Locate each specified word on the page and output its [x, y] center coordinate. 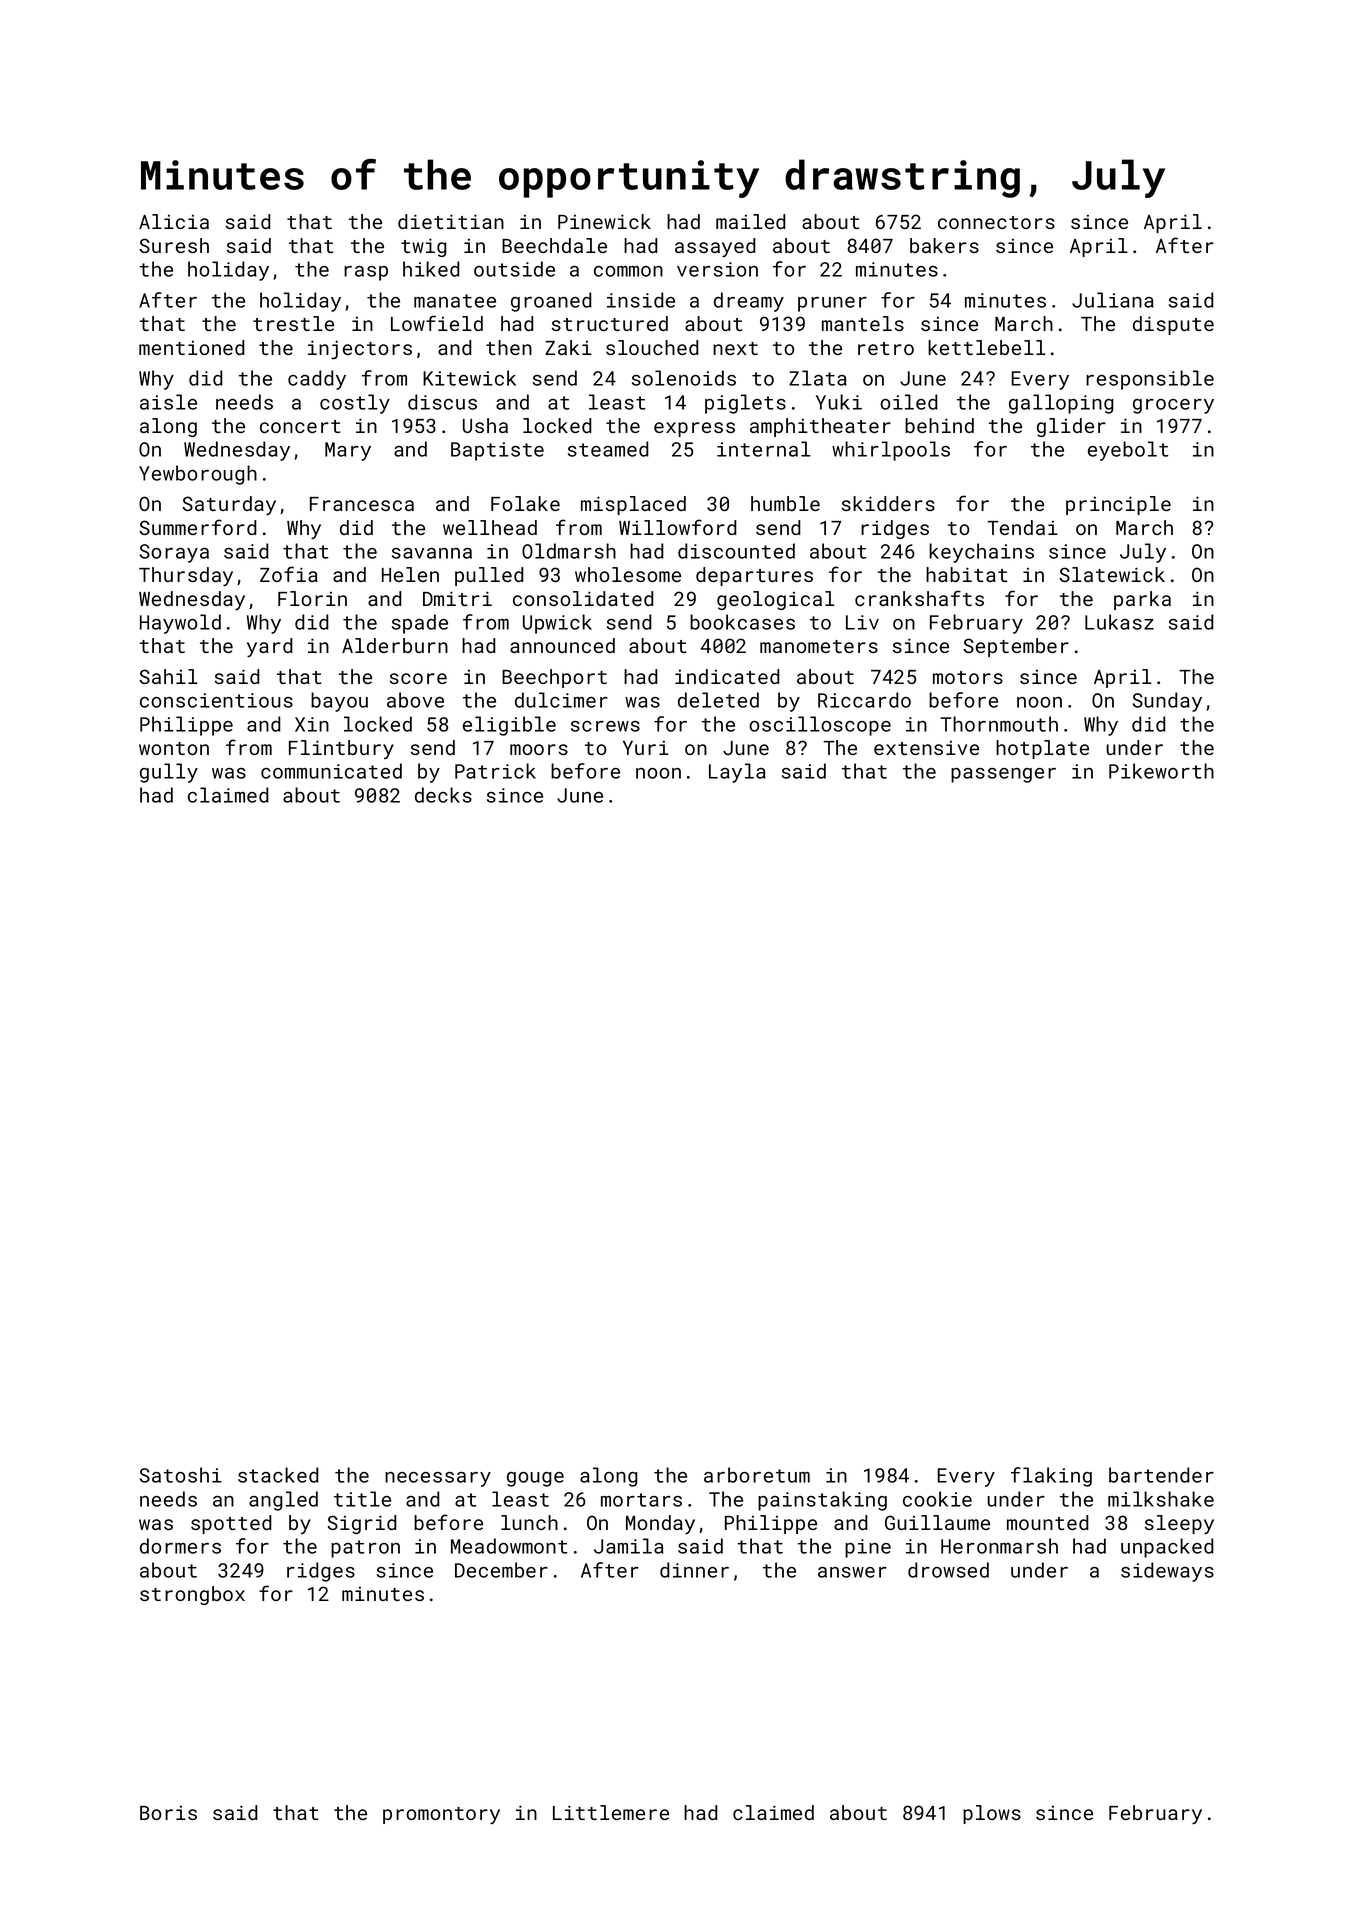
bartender [1161, 1475]
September [1016, 647]
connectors [996, 222]
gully [169, 773]
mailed [751, 221]
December [501, 1570]
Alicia [174, 221]
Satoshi [181, 1475]
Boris [168, 1813]
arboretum [757, 1475]
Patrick [495, 771]
